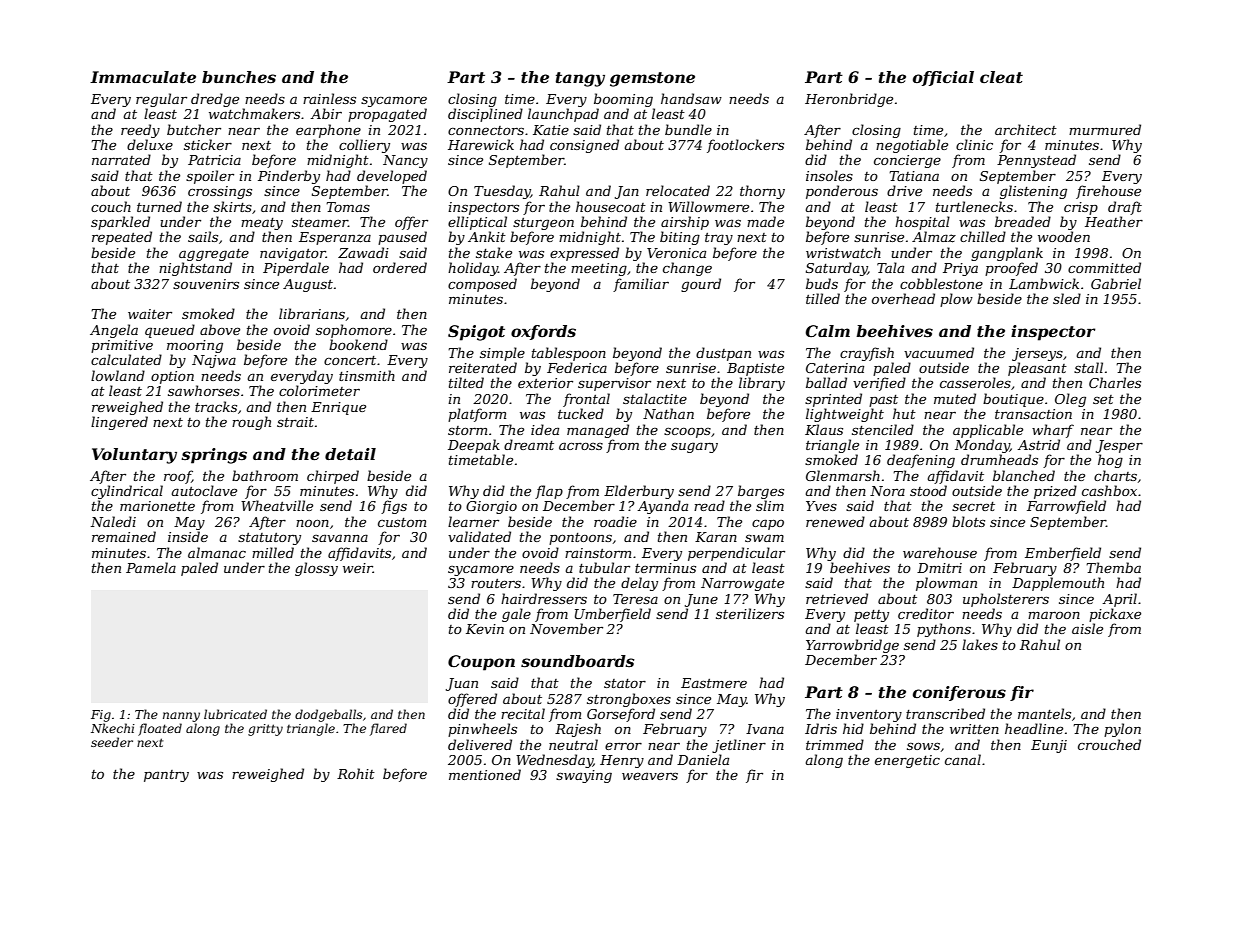 This page has height=952, width=1233. I want to click on gemstone, so click(652, 79).
